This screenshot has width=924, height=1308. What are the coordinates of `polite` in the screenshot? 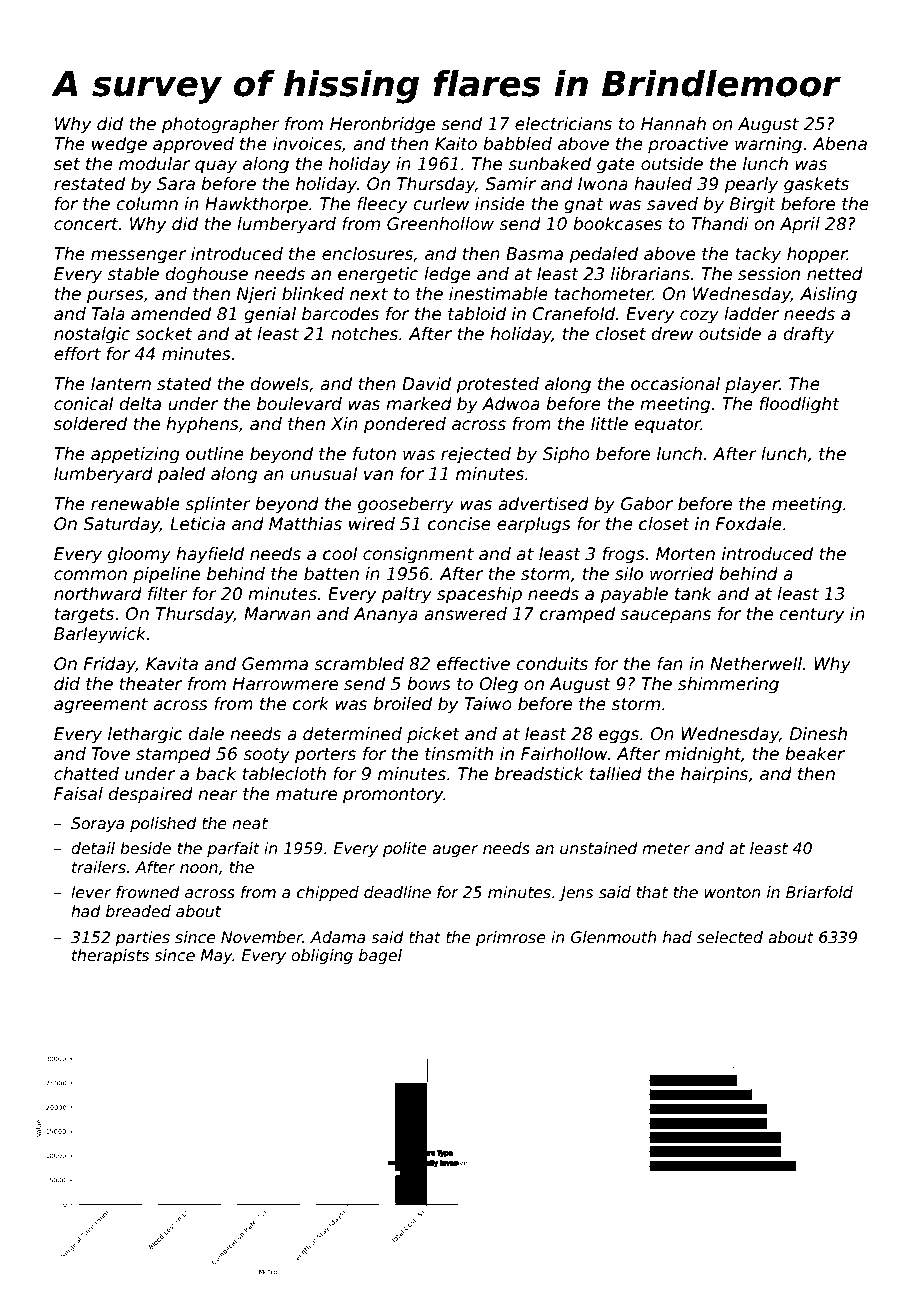 It's located at (405, 849).
